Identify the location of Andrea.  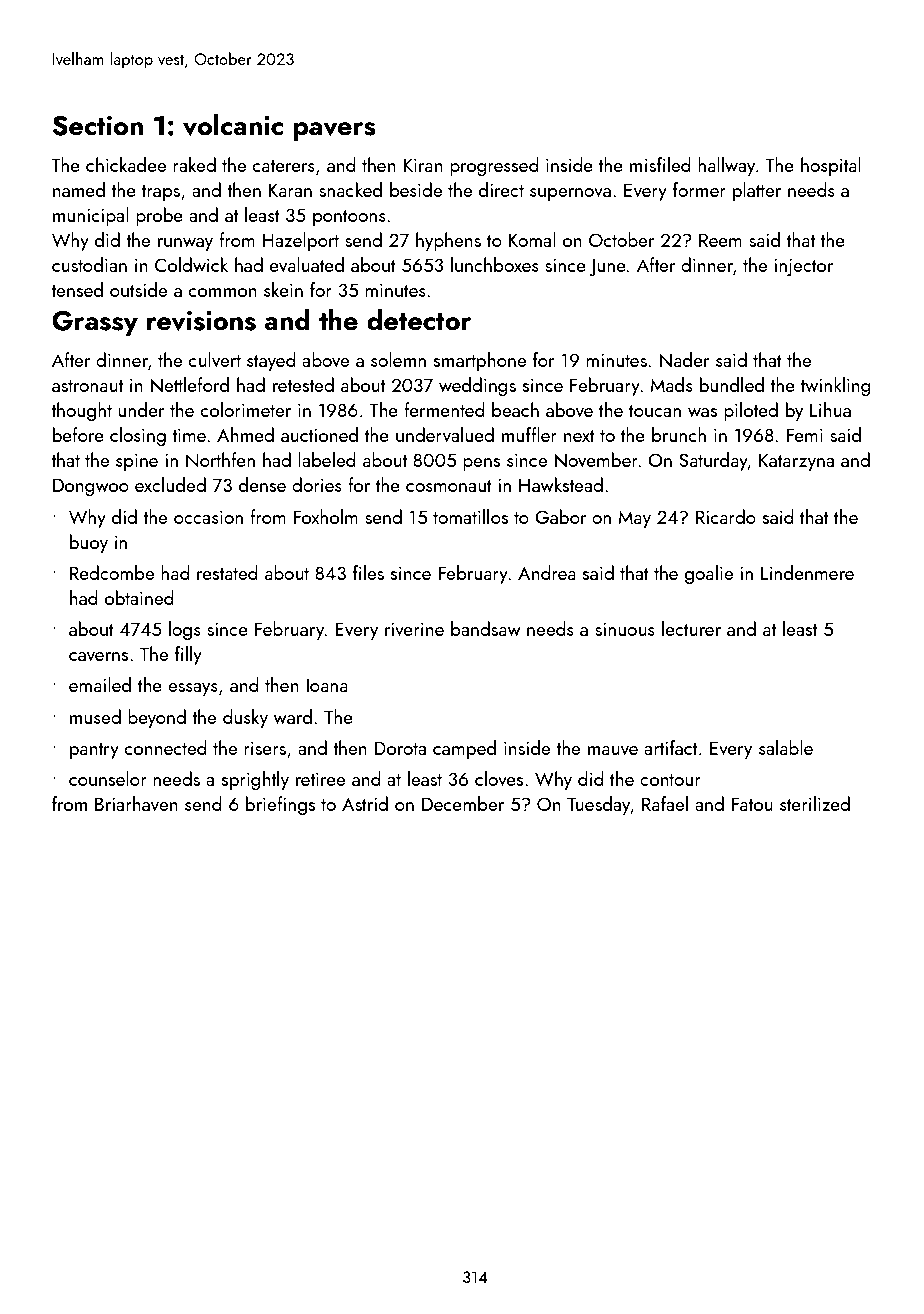
(547, 572).
